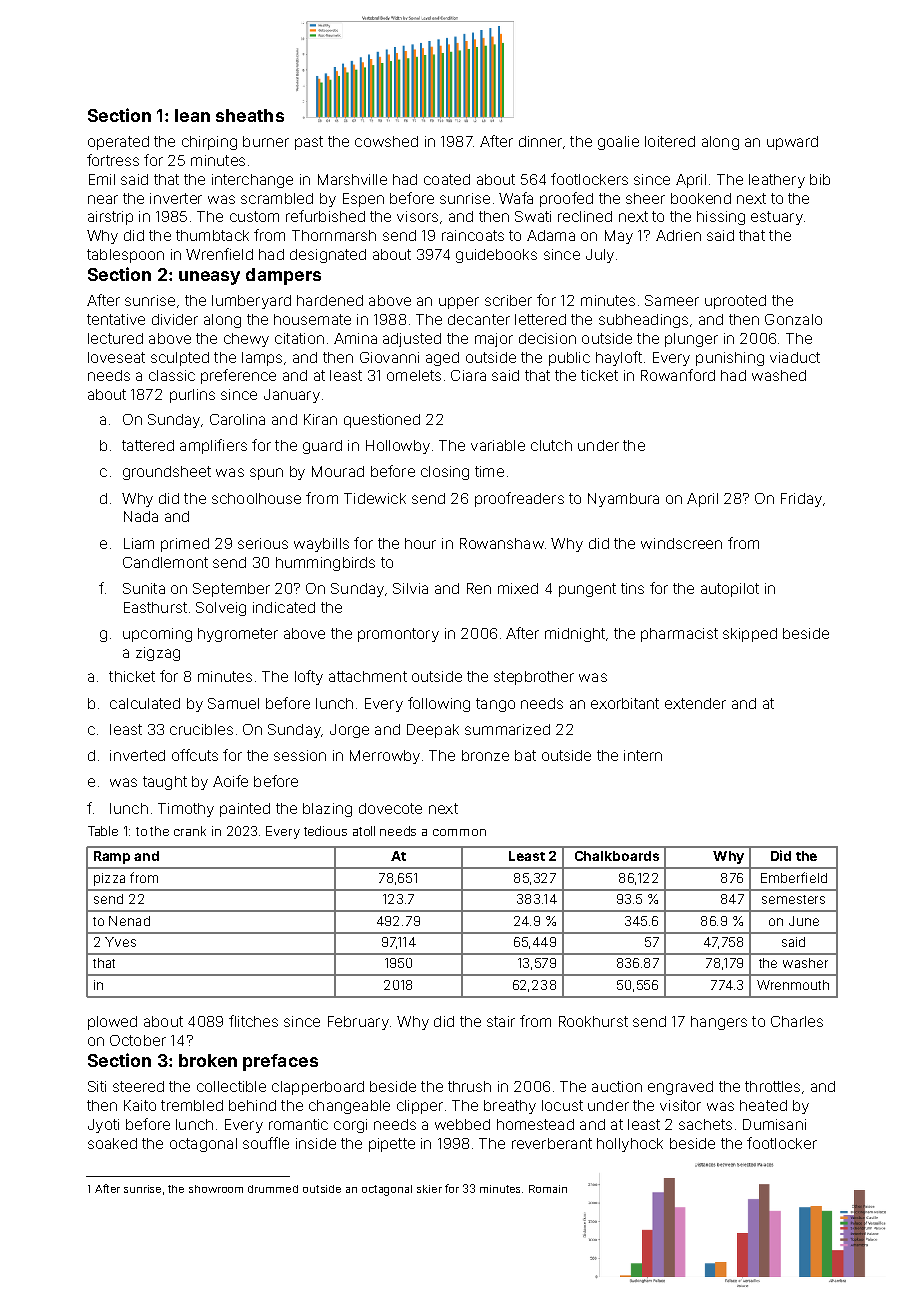 The image size is (924, 1308). I want to click on Chalkboards, so click(617, 856).
